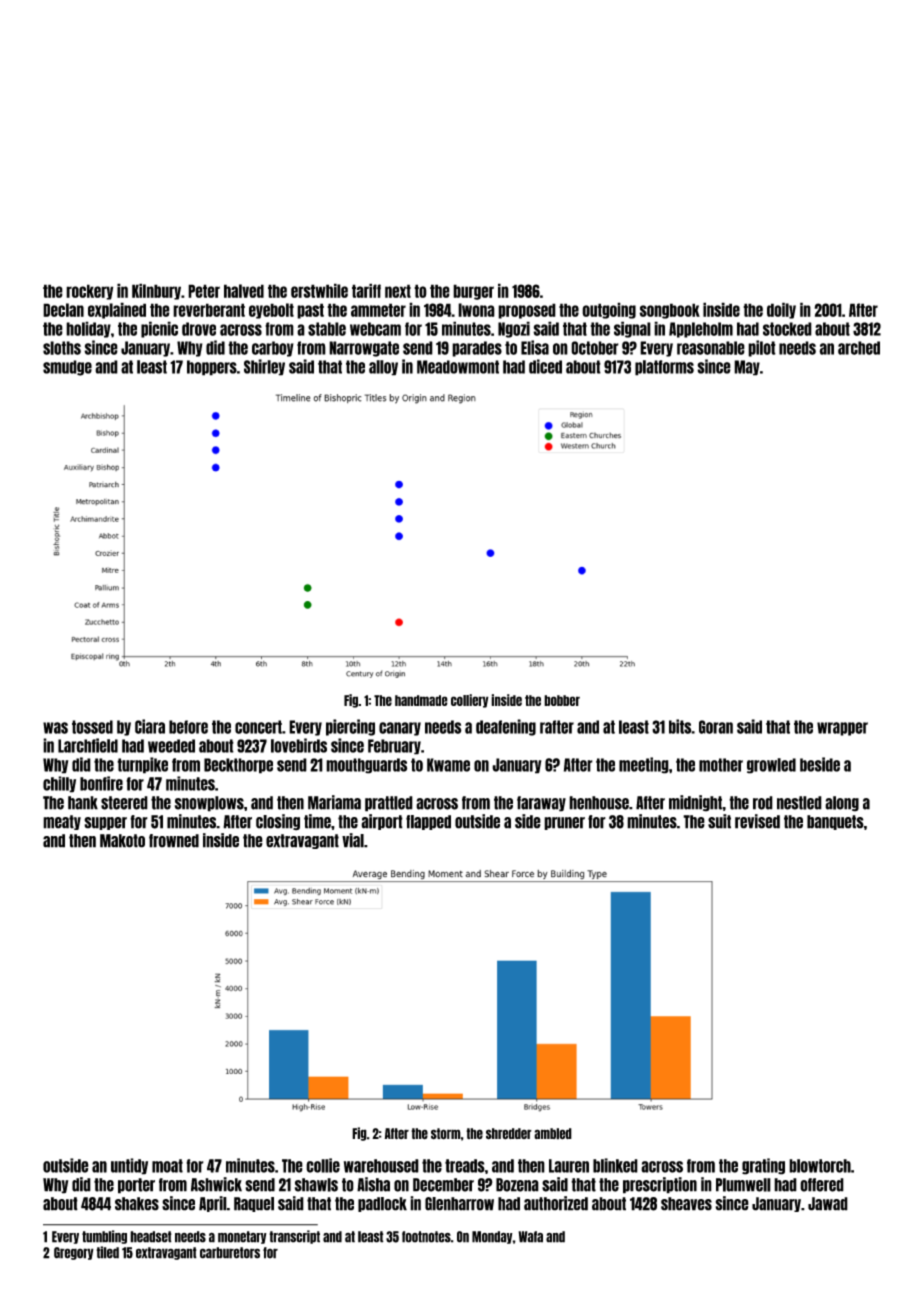 This page has height=1308, width=924. Describe the element at coordinates (129, 1166) in the page. I see `untidy` at that location.
